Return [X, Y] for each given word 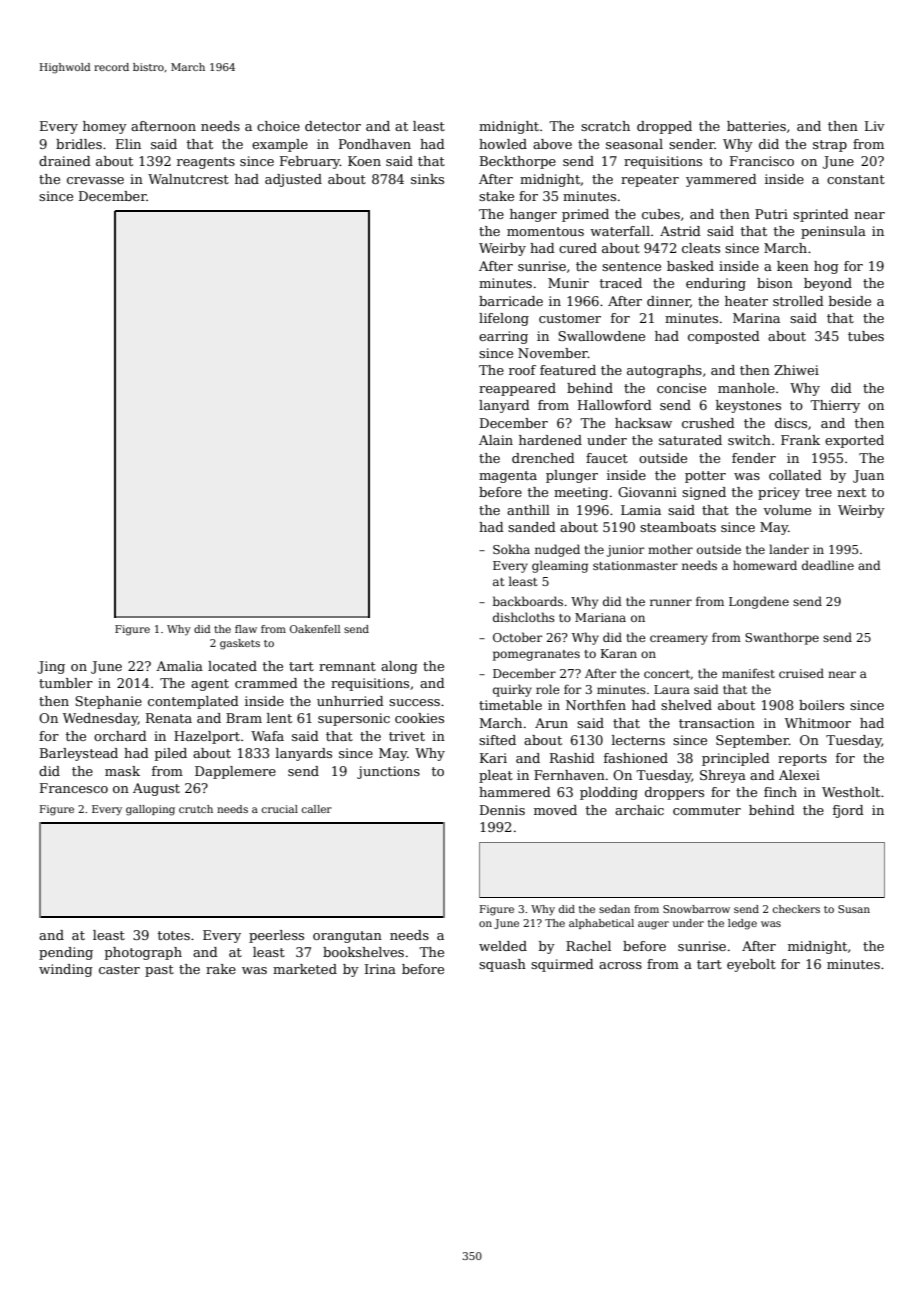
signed [704, 493]
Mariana [600, 617]
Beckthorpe [518, 162]
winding [66, 970]
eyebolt [751, 965]
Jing [51, 667]
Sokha [511, 549]
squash [502, 965]
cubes [661, 214]
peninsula [833, 232]
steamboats [678, 527]
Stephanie [108, 702]
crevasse [95, 180]
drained [65, 161]
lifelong [504, 319]
